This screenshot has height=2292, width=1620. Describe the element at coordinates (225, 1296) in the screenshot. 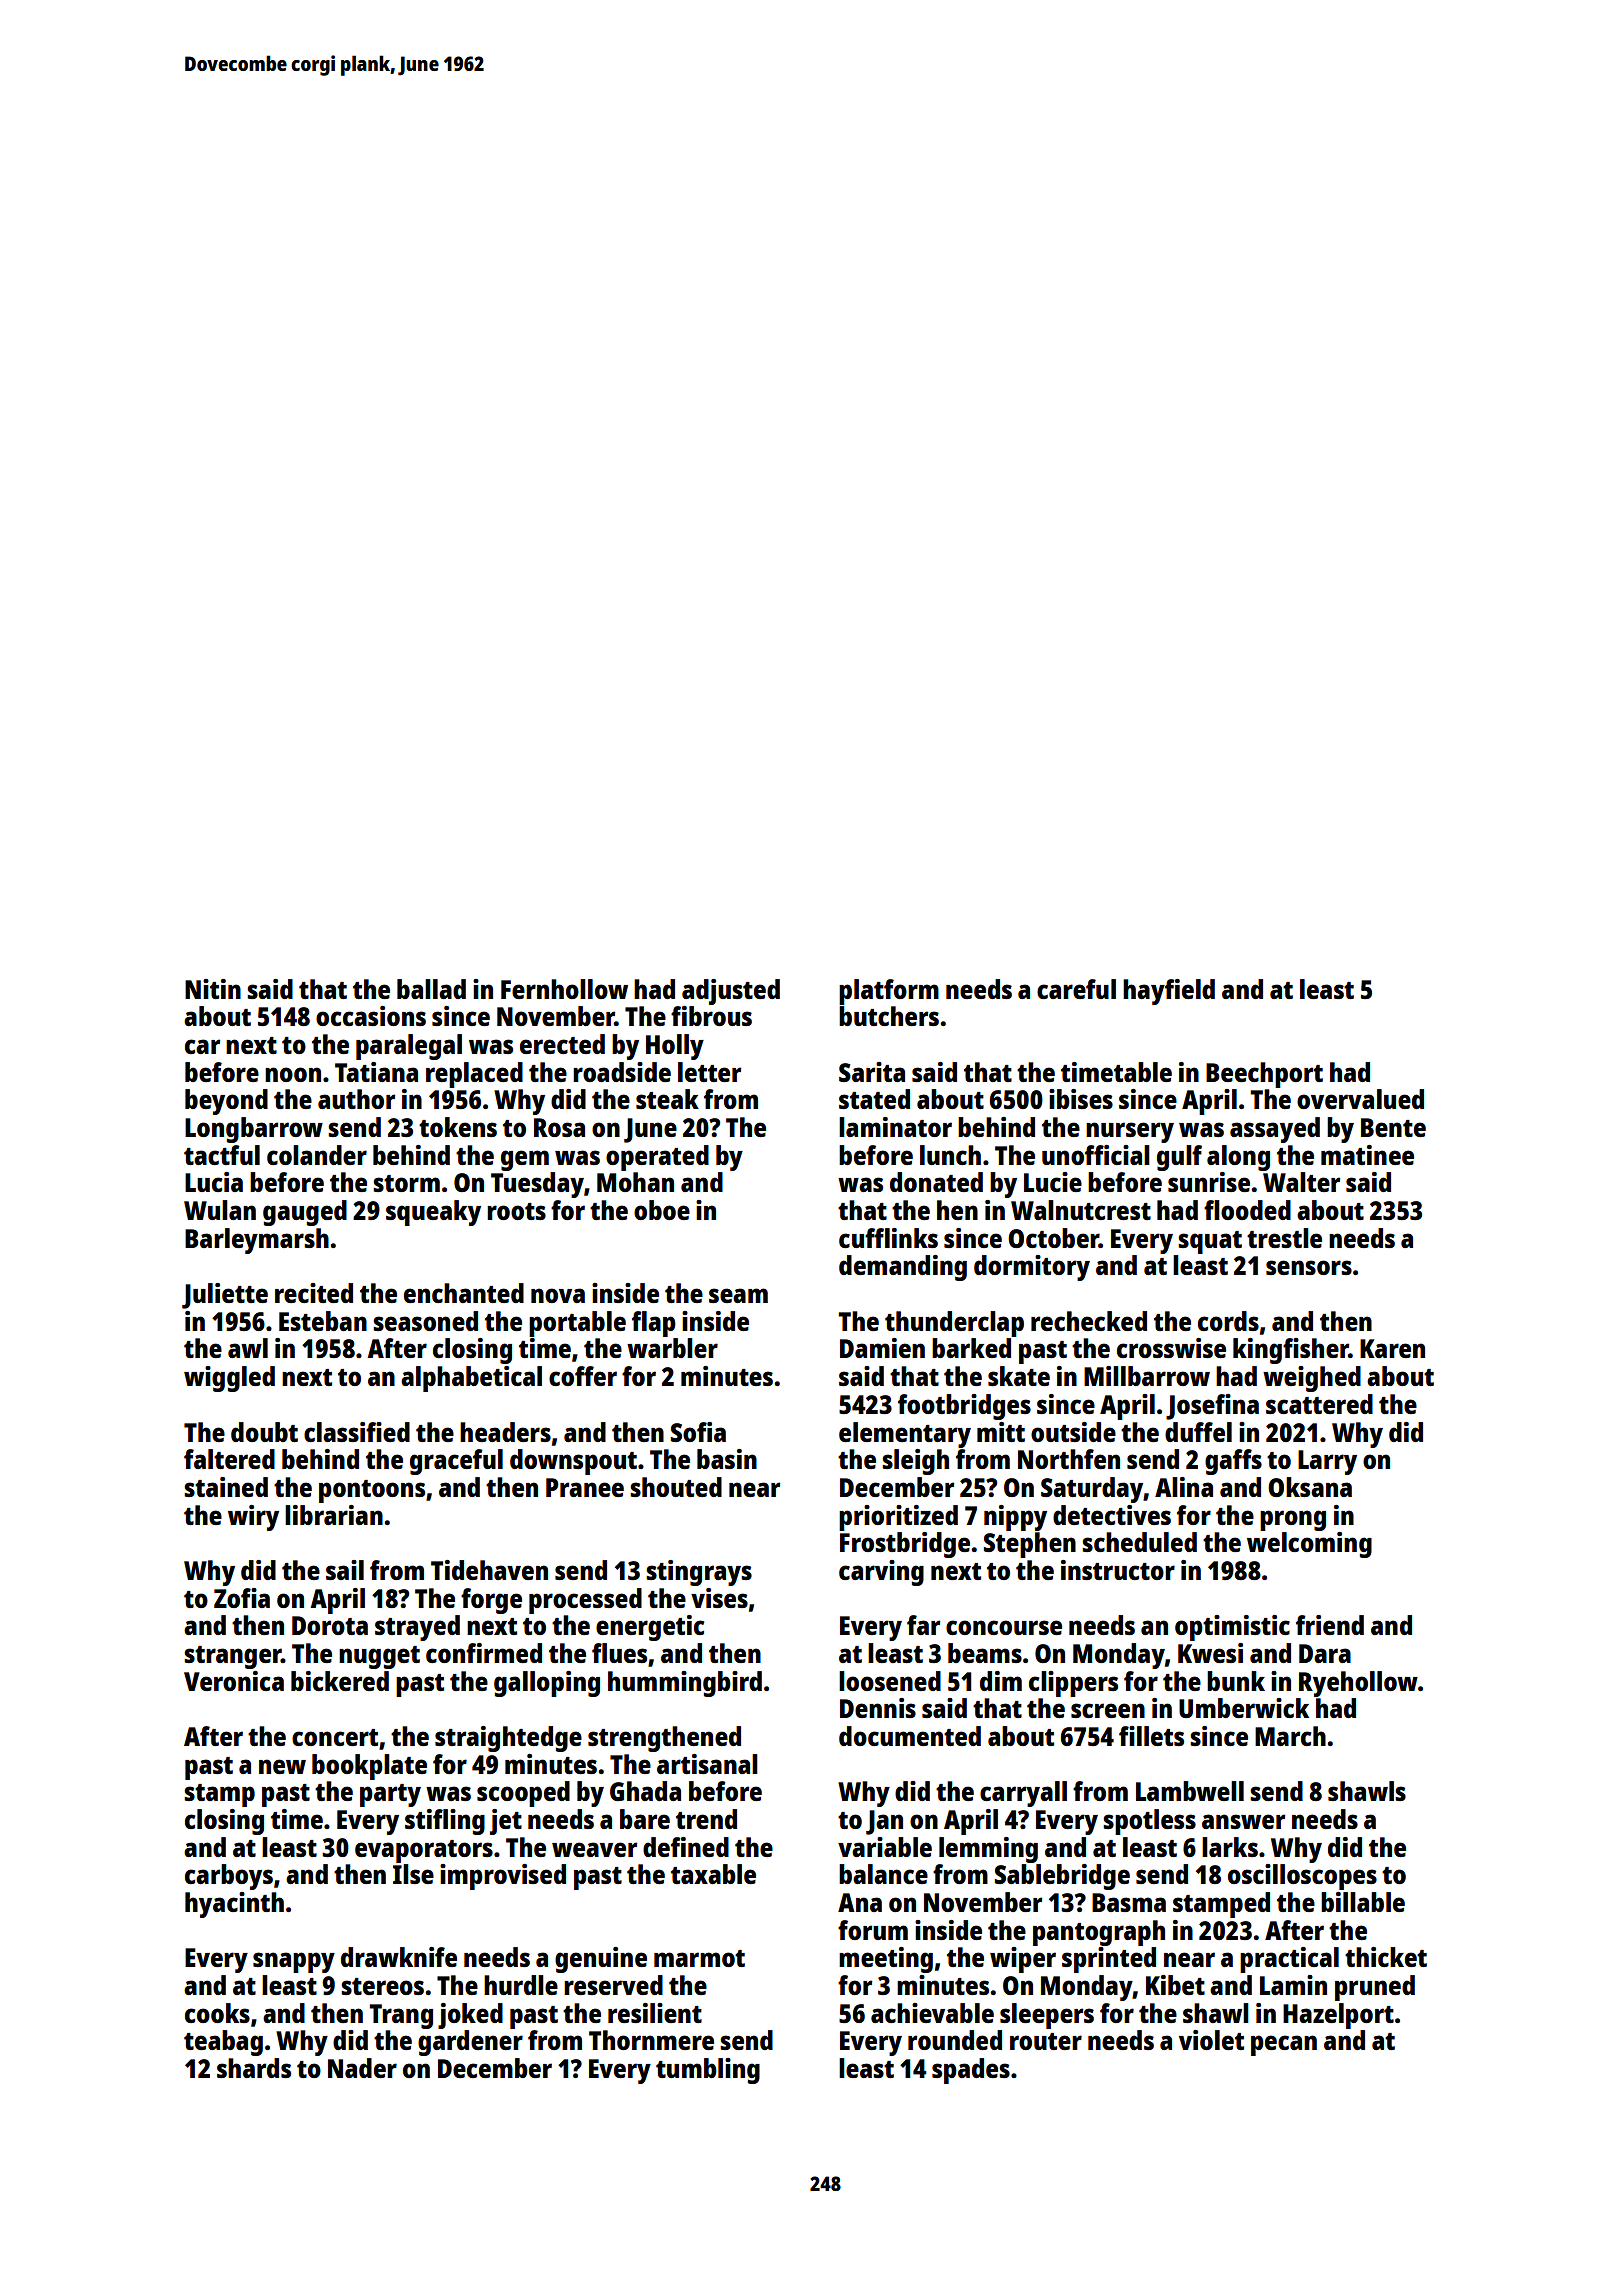

I see `Juliette` at that location.
